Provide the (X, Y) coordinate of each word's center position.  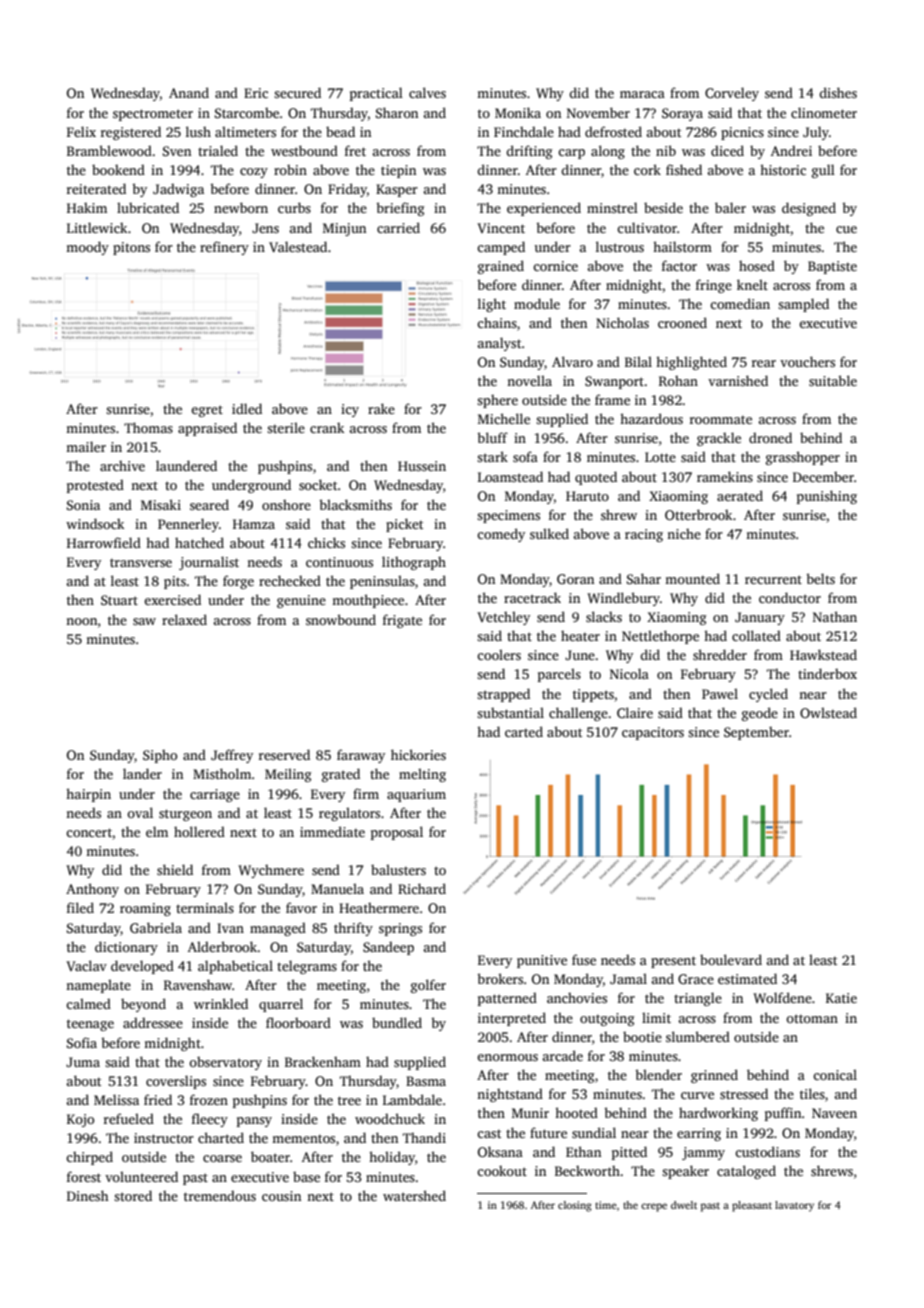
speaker (685, 1172)
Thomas (148, 427)
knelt (752, 284)
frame (612, 399)
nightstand (510, 1095)
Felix (81, 131)
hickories (418, 754)
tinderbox (827, 673)
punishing (827, 497)
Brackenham (323, 1061)
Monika (518, 112)
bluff (492, 437)
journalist (209, 563)
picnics (742, 133)
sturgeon (185, 815)
